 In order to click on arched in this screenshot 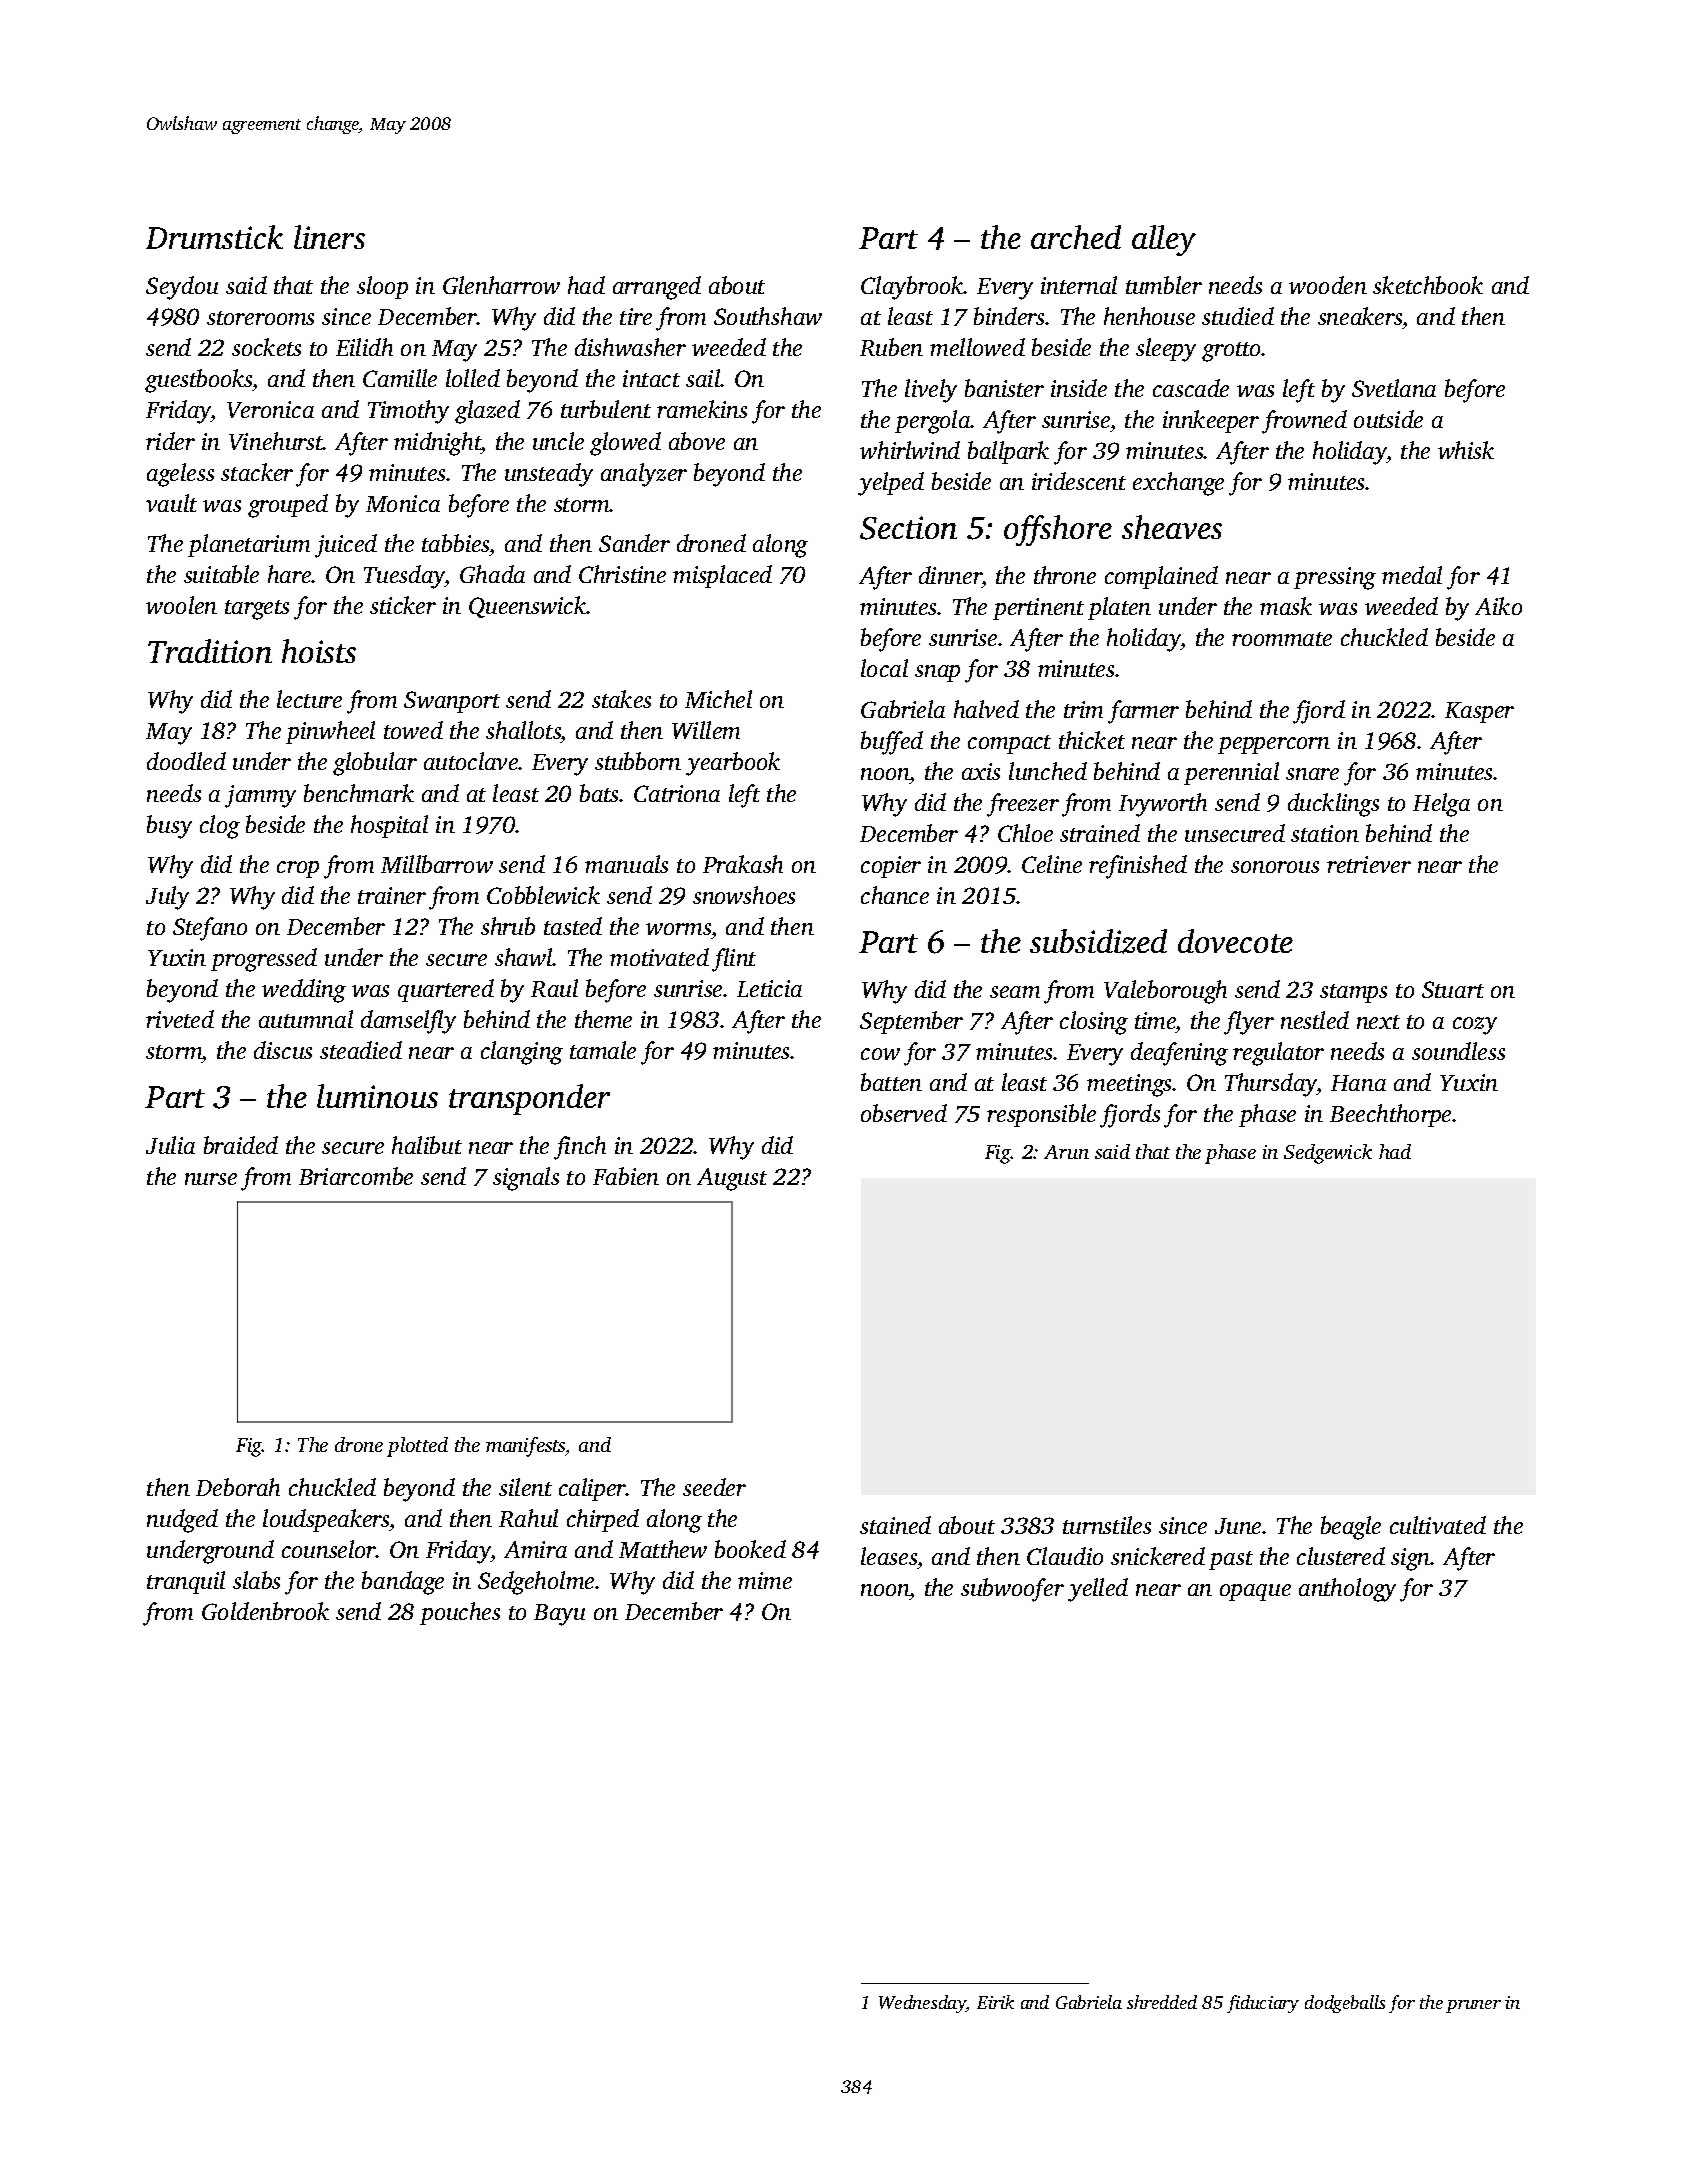, I will do `click(1076, 237)`.
